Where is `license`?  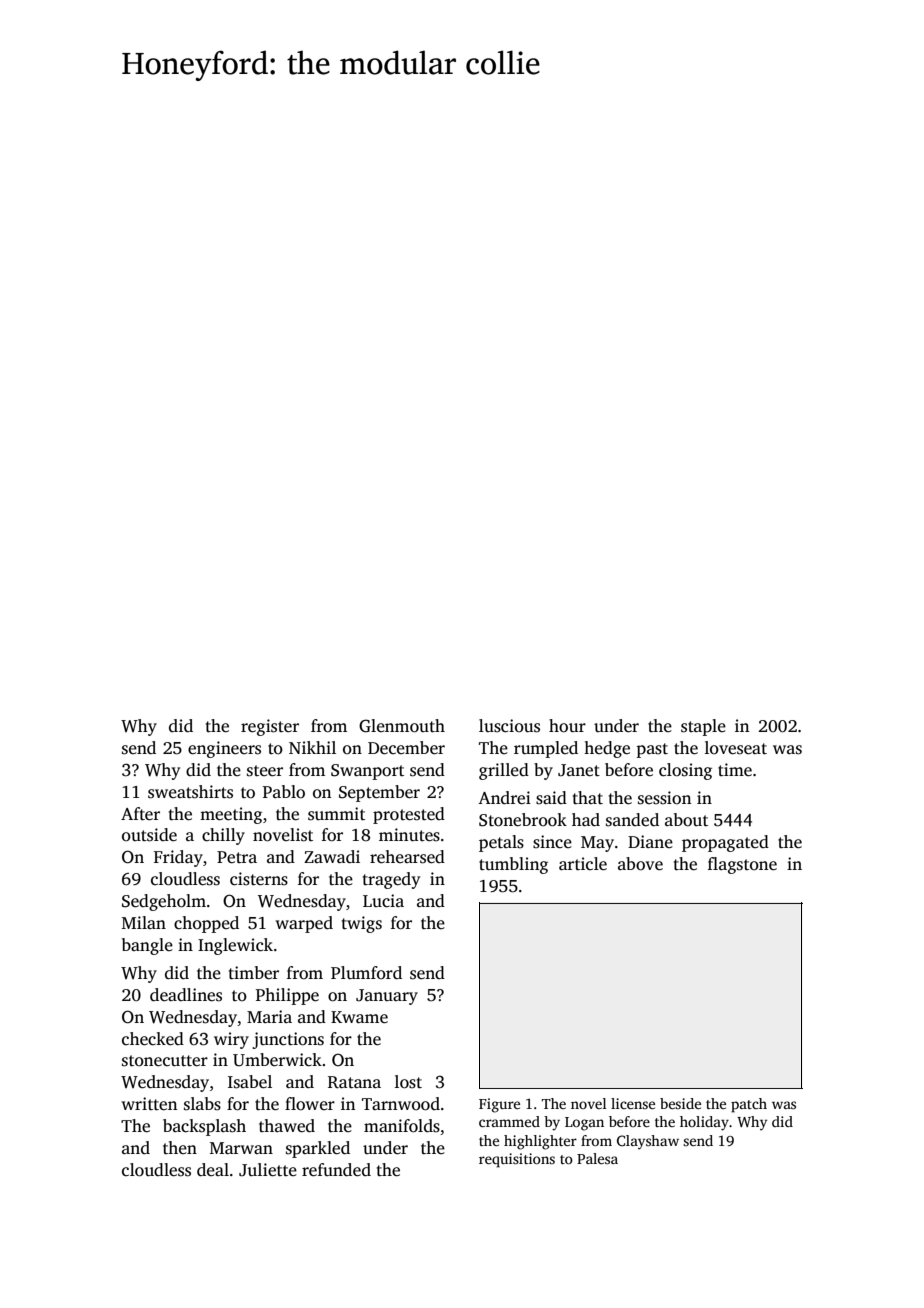
license is located at coordinates (633, 1103).
